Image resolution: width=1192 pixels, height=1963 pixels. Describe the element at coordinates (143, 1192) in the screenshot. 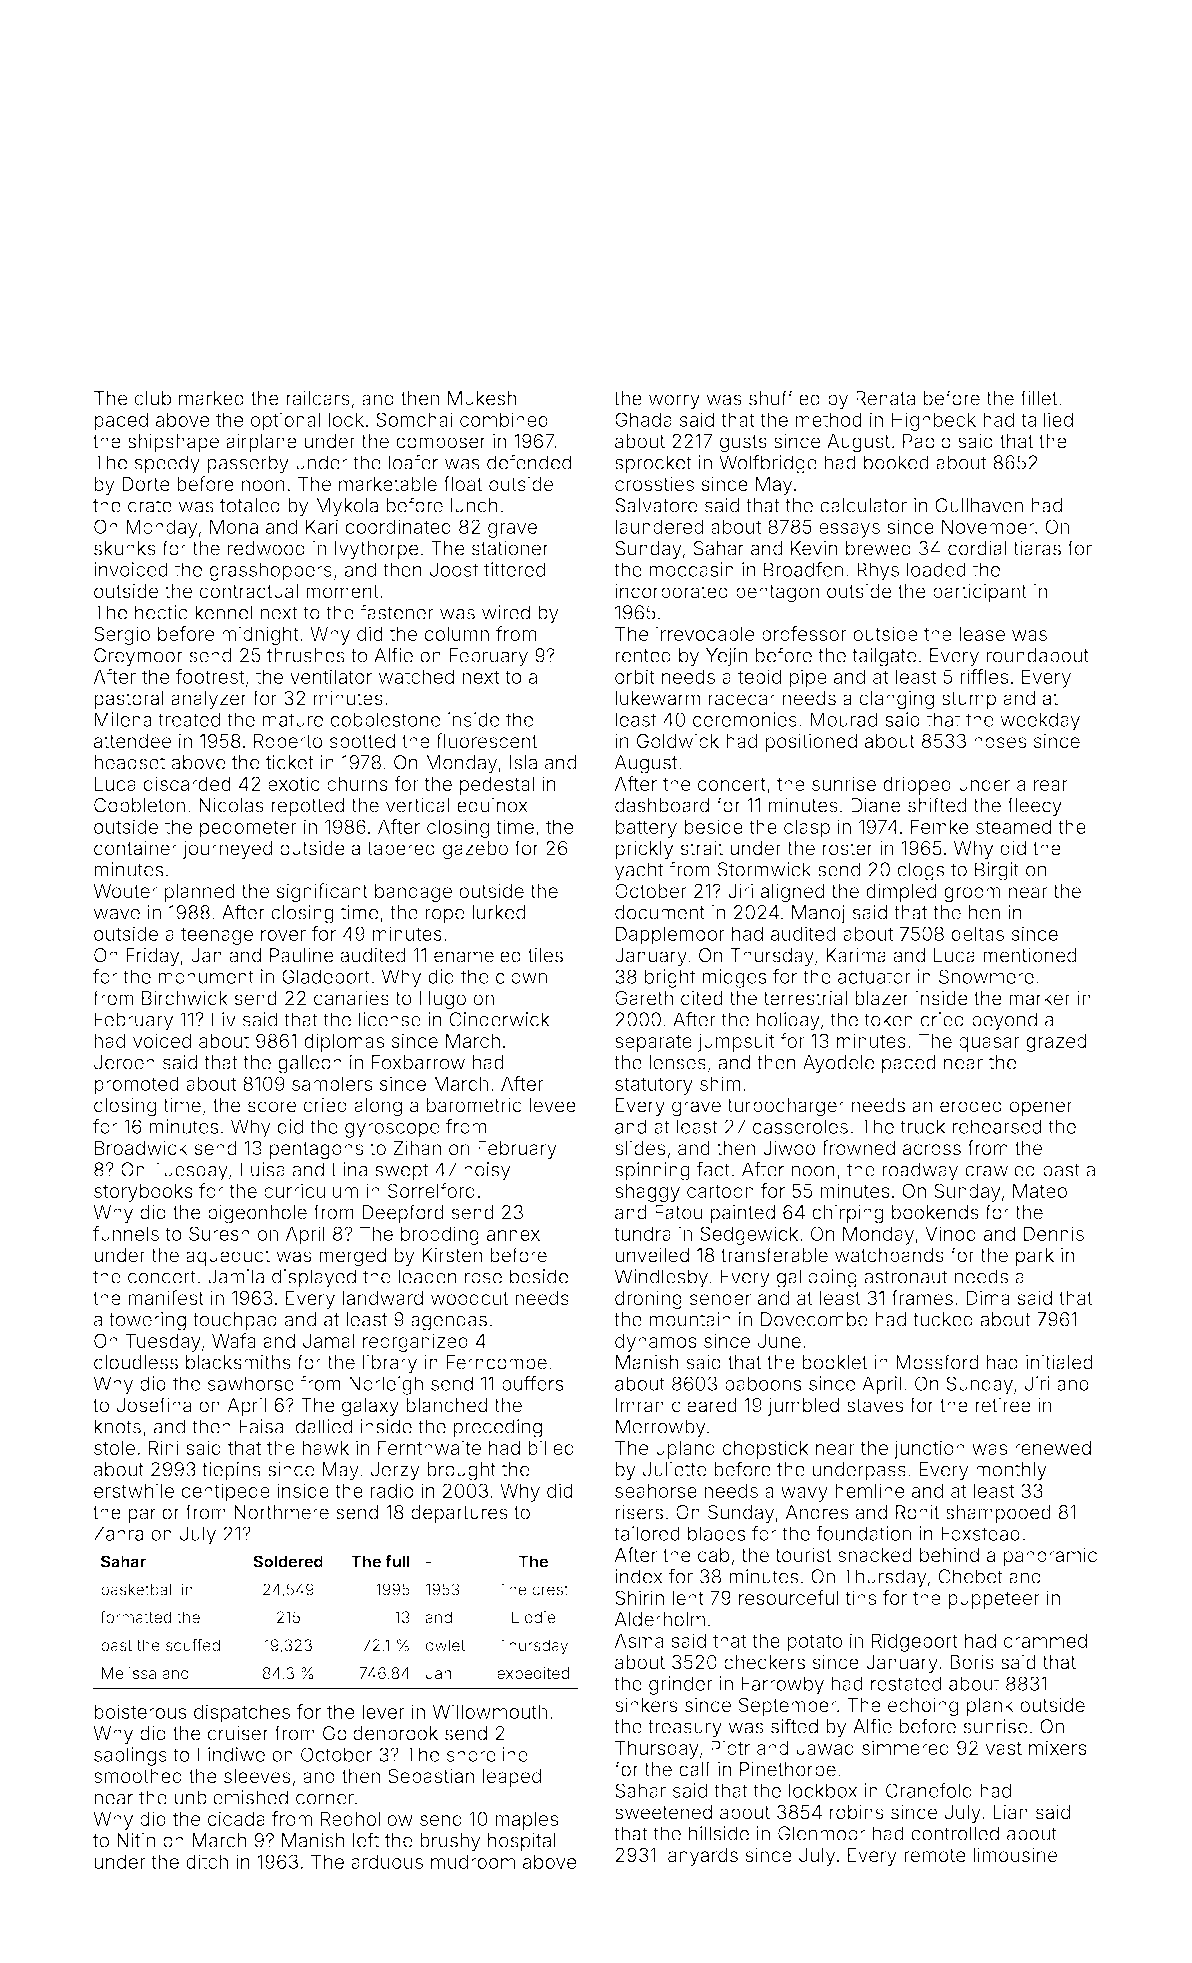

I see `storybooks` at that location.
